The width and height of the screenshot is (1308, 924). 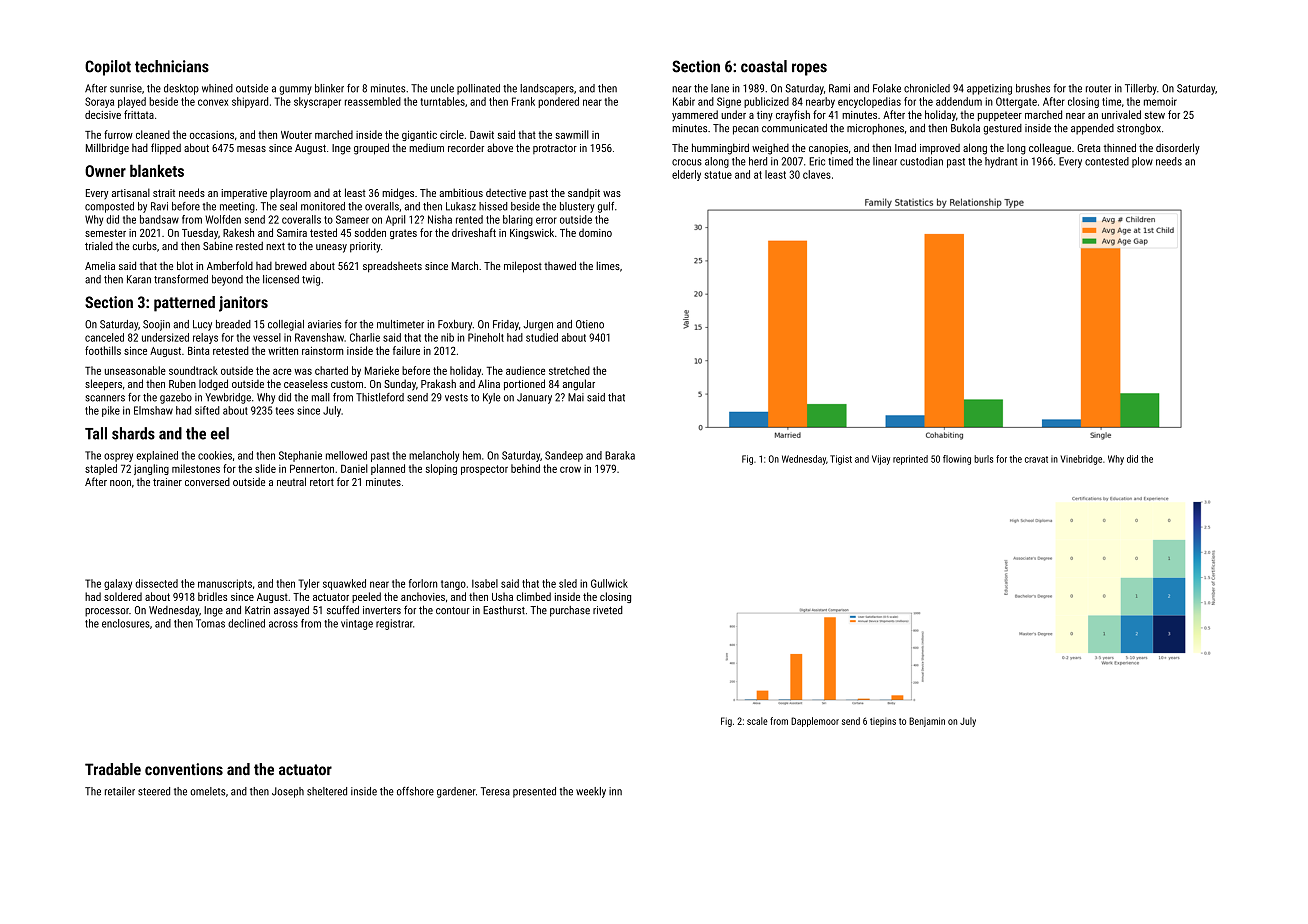 What do you see at coordinates (1142, 162) in the screenshot?
I see `plow` at bounding box center [1142, 162].
